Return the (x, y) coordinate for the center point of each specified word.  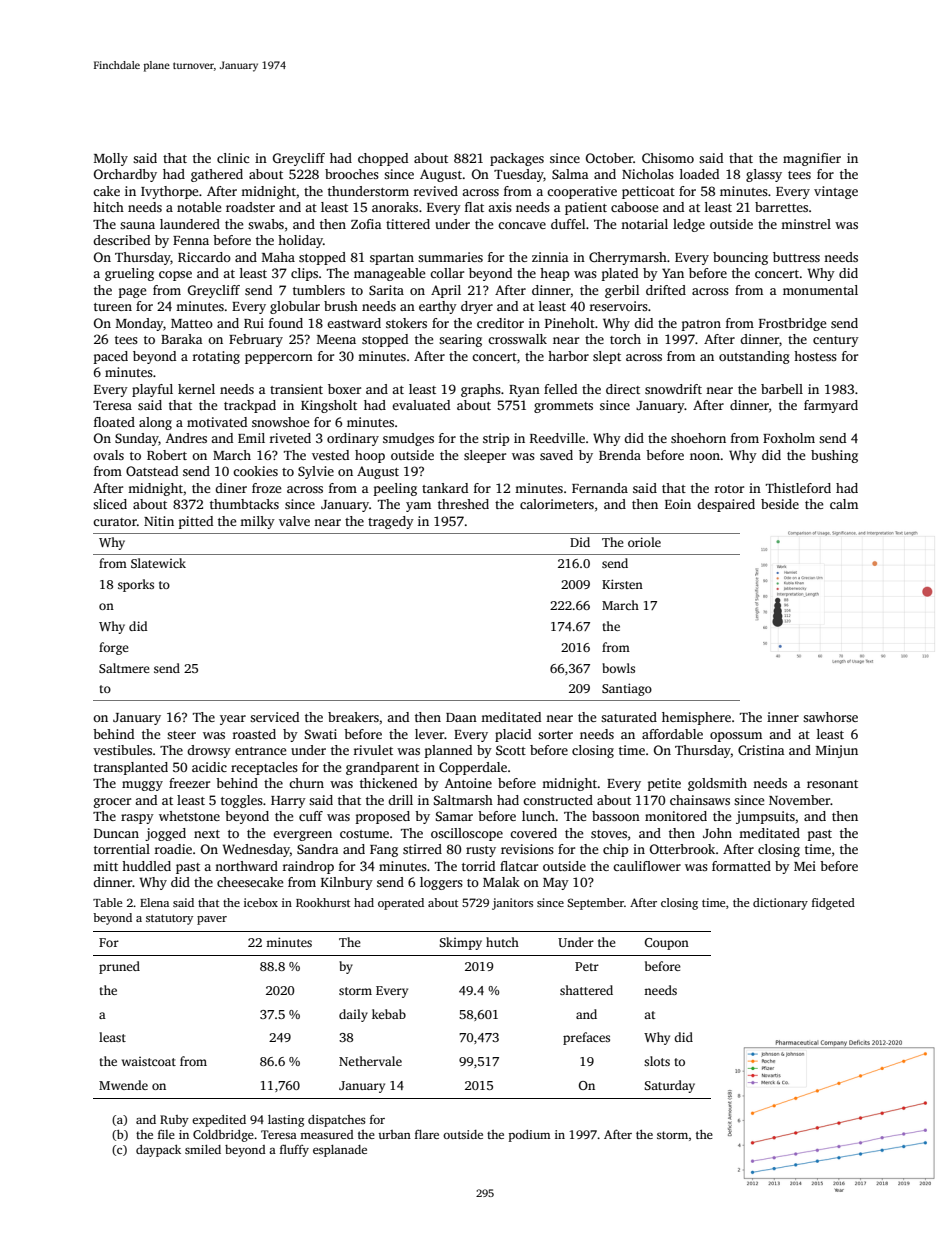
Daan (461, 717)
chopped (383, 159)
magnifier (812, 159)
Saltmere (124, 668)
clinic (233, 158)
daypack (158, 1151)
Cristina (761, 750)
